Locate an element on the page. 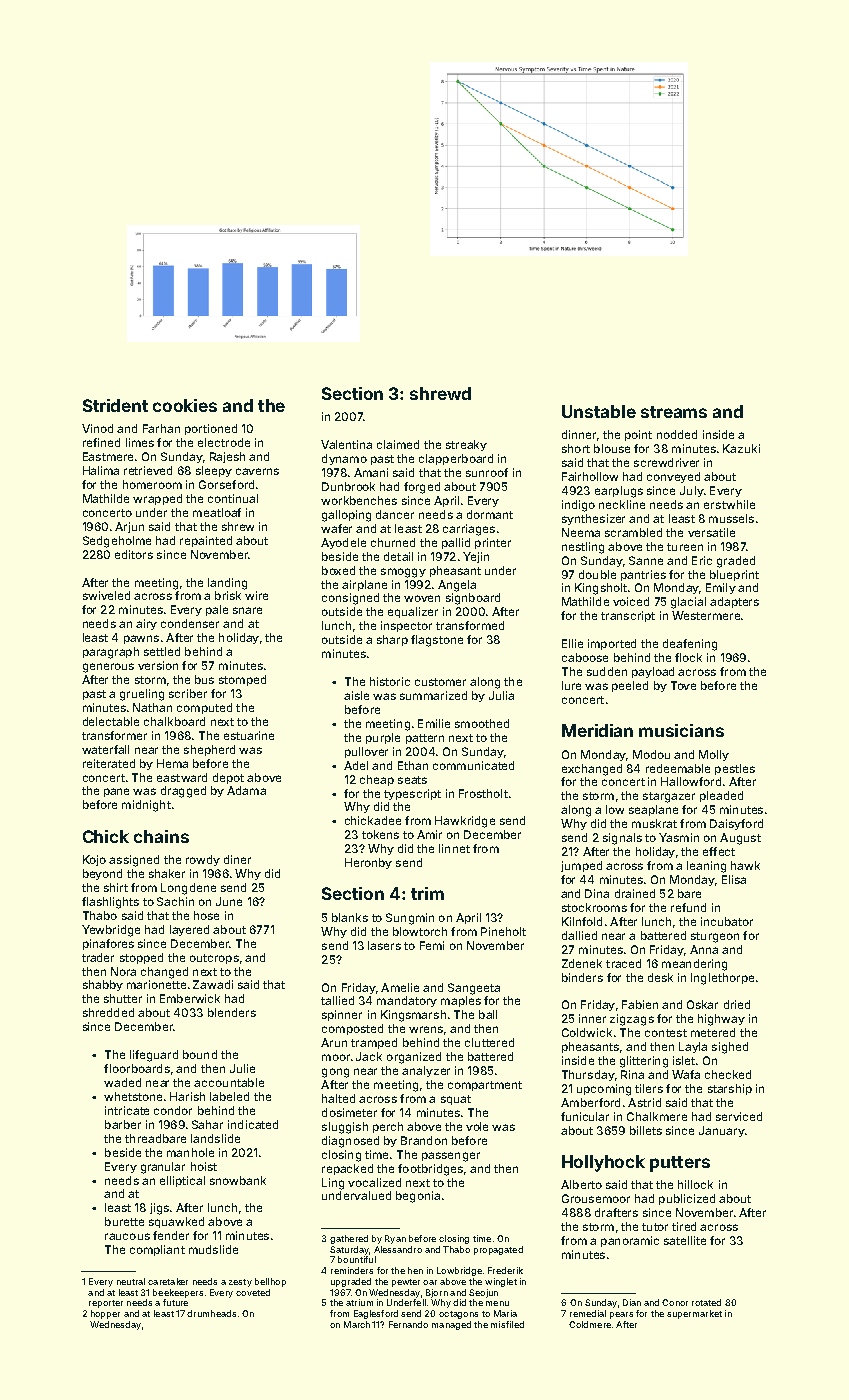 The image size is (849, 1400). vole is located at coordinates (477, 1126).
